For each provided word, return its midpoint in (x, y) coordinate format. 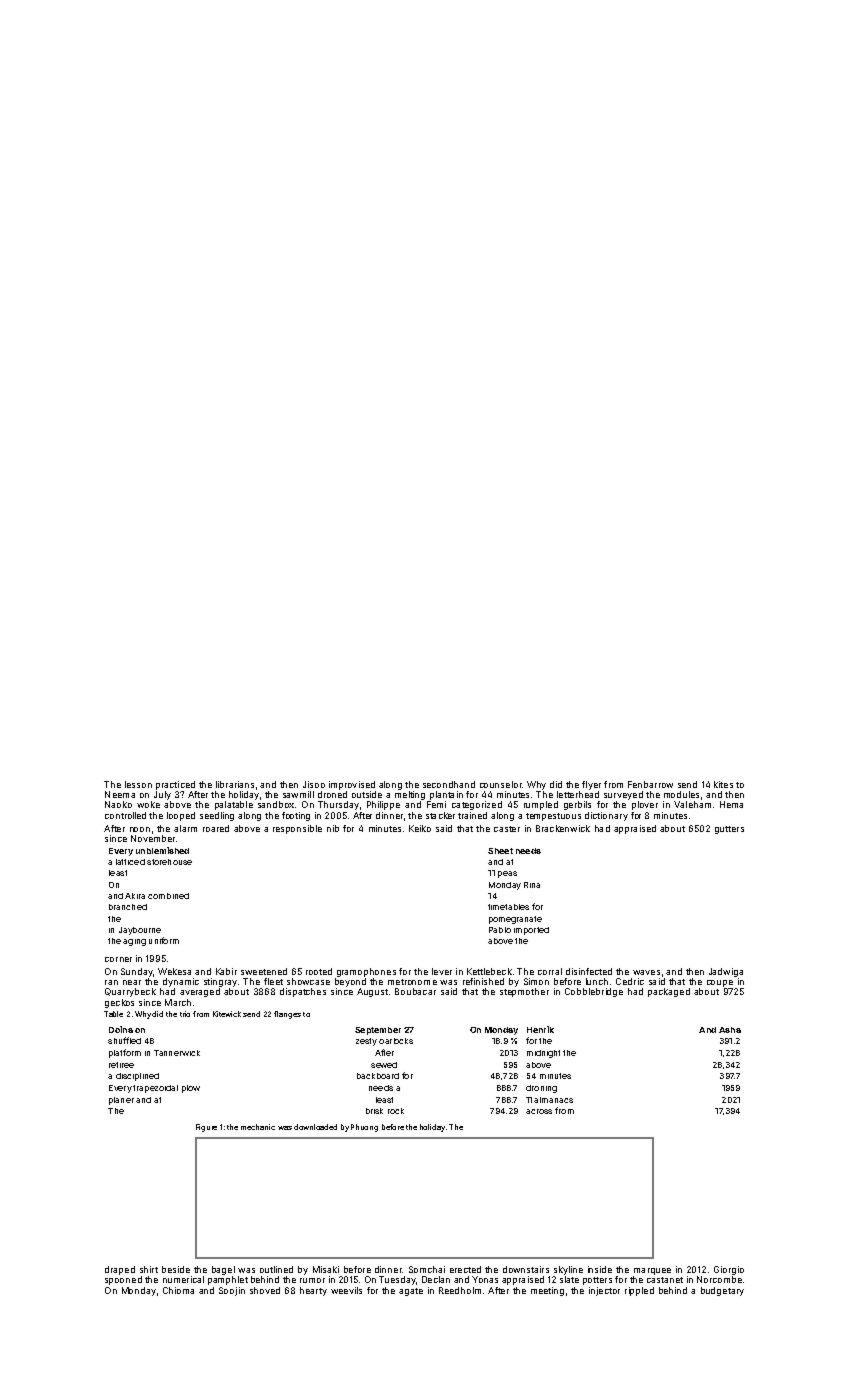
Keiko (420, 828)
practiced (175, 785)
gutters (729, 830)
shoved (265, 1290)
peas (507, 874)
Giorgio (729, 1270)
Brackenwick (563, 828)
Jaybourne (140, 931)
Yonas (485, 1279)
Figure (206, 1128)
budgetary (722, 1291)
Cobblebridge (594, 992)
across (539, 1111)
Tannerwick (177, 1053)
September (378, 1031)
